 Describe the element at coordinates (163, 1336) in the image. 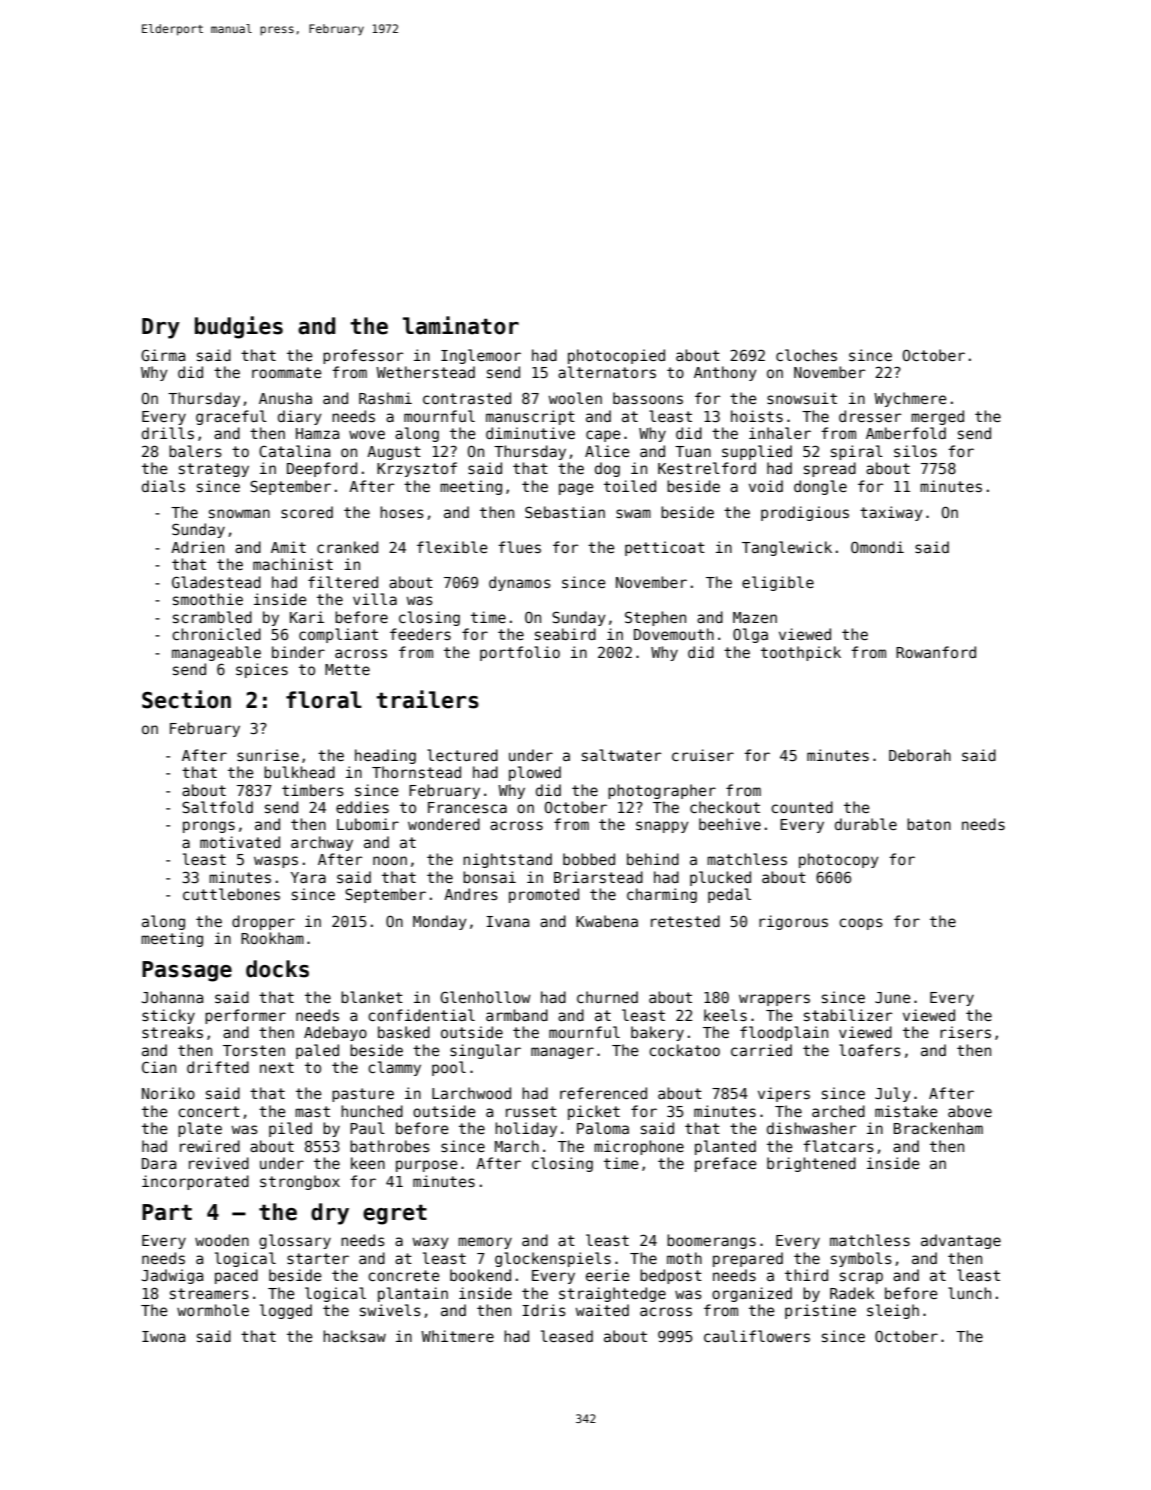

I see `Iwona` at that location.
